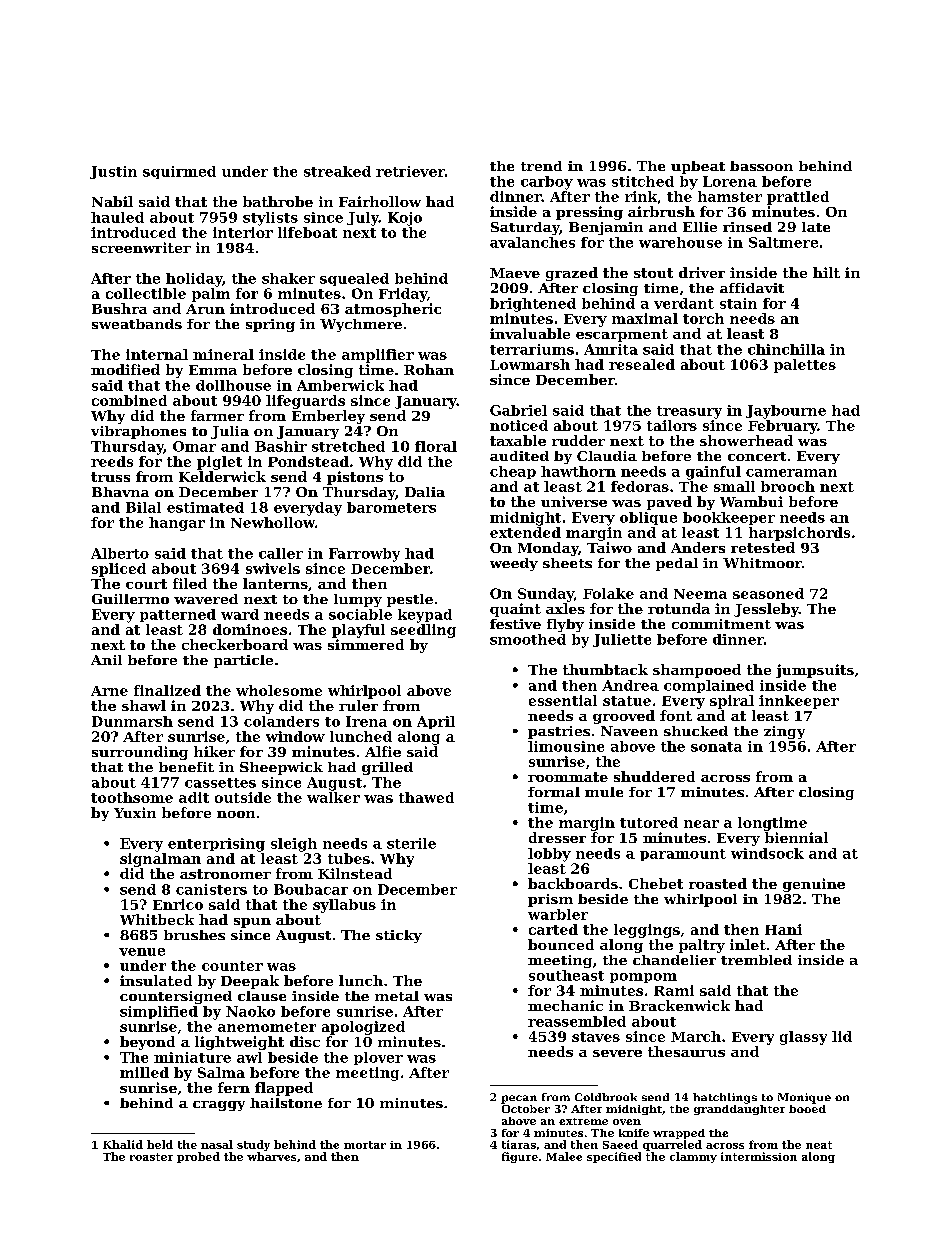 The image size is (952, 1233). What do you see at coordinates (622, 335) in the screenshot?
I see `escarpment` at bounding box center [622, 335].
